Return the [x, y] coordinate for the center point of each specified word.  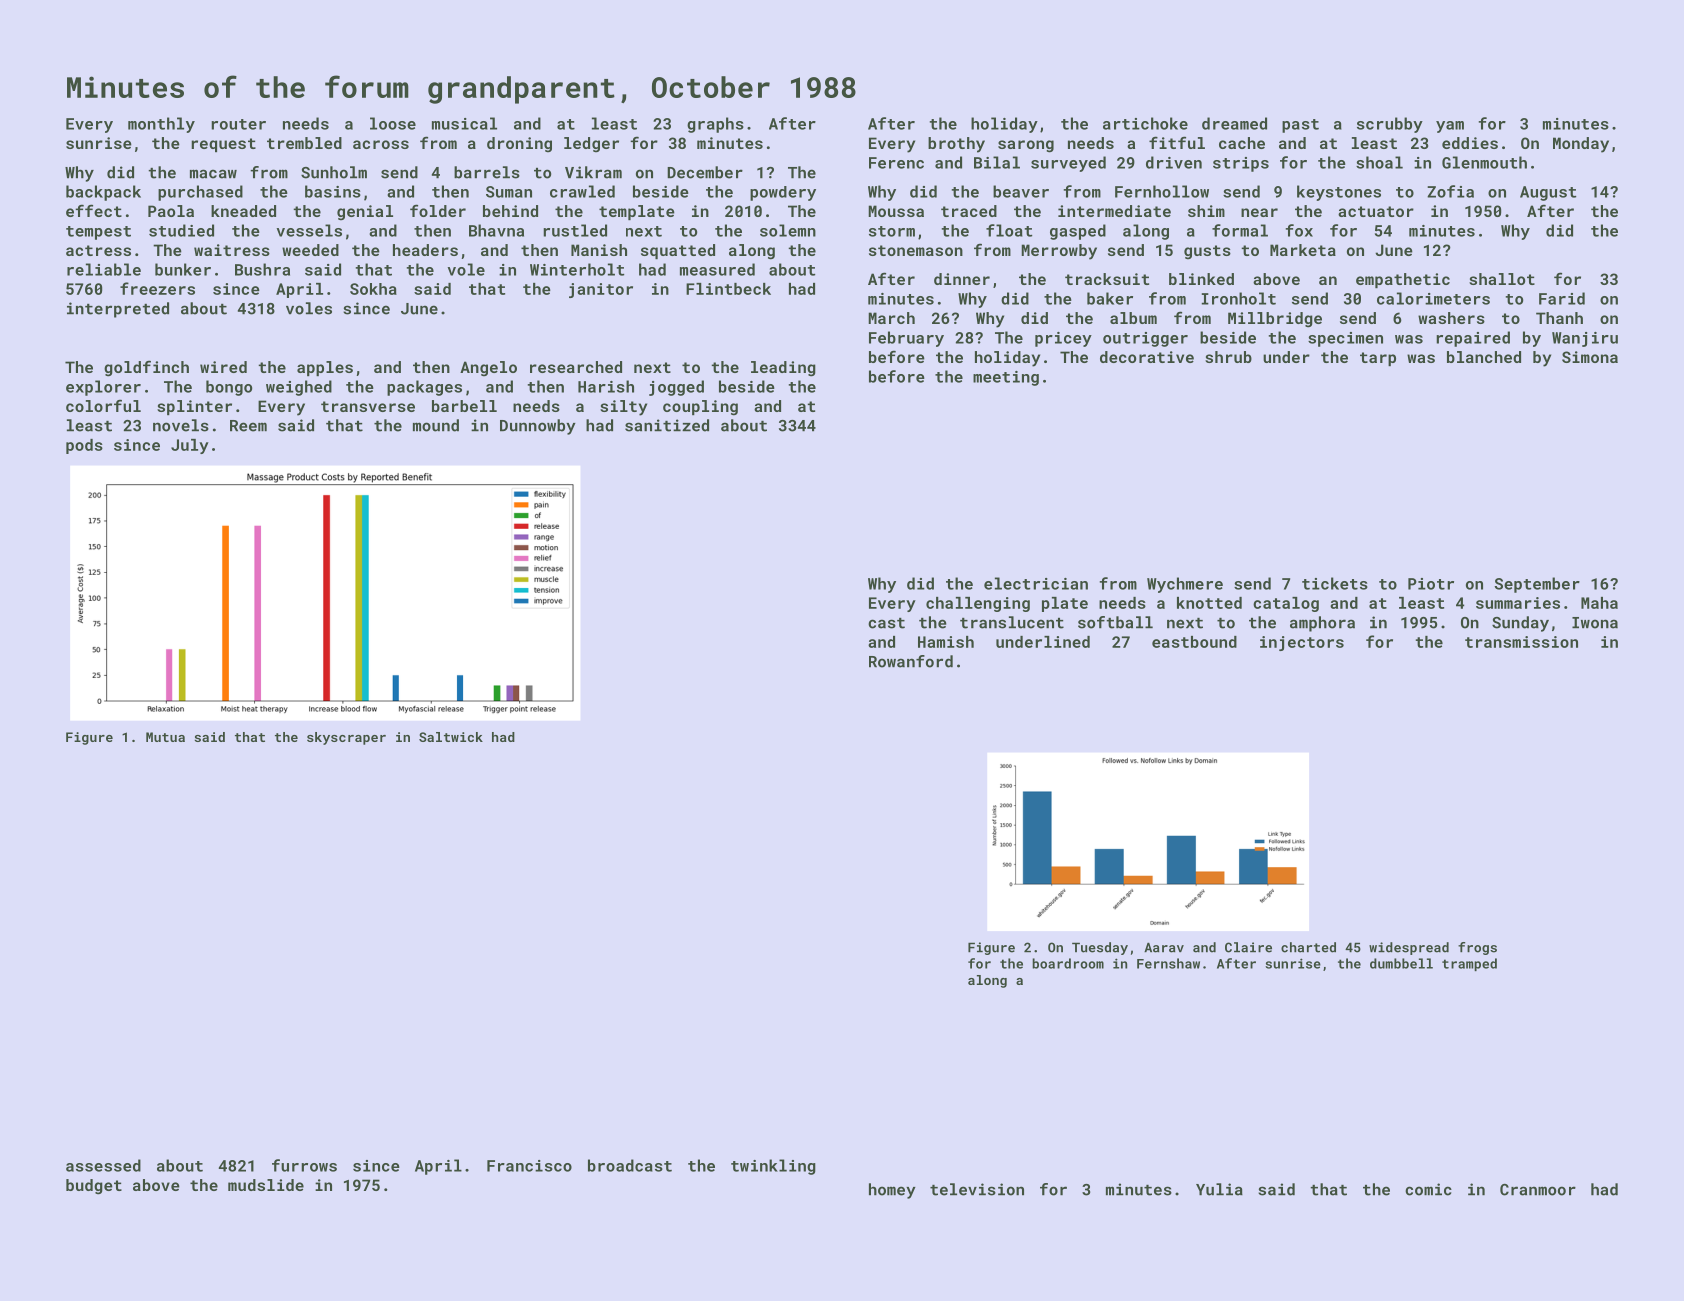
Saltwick [451, 737]
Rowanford [911, 661]
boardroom [1068, 963]
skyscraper [346, 738]
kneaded [243, 211]
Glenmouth [1484, 162]
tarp [1378, 359]
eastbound [1194, 642]
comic [1428, 1189]
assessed [103, 1165]
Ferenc [896, 163]
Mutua [165, 737]
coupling [700, 408]
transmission [1521, 642]
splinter [194, 407]
